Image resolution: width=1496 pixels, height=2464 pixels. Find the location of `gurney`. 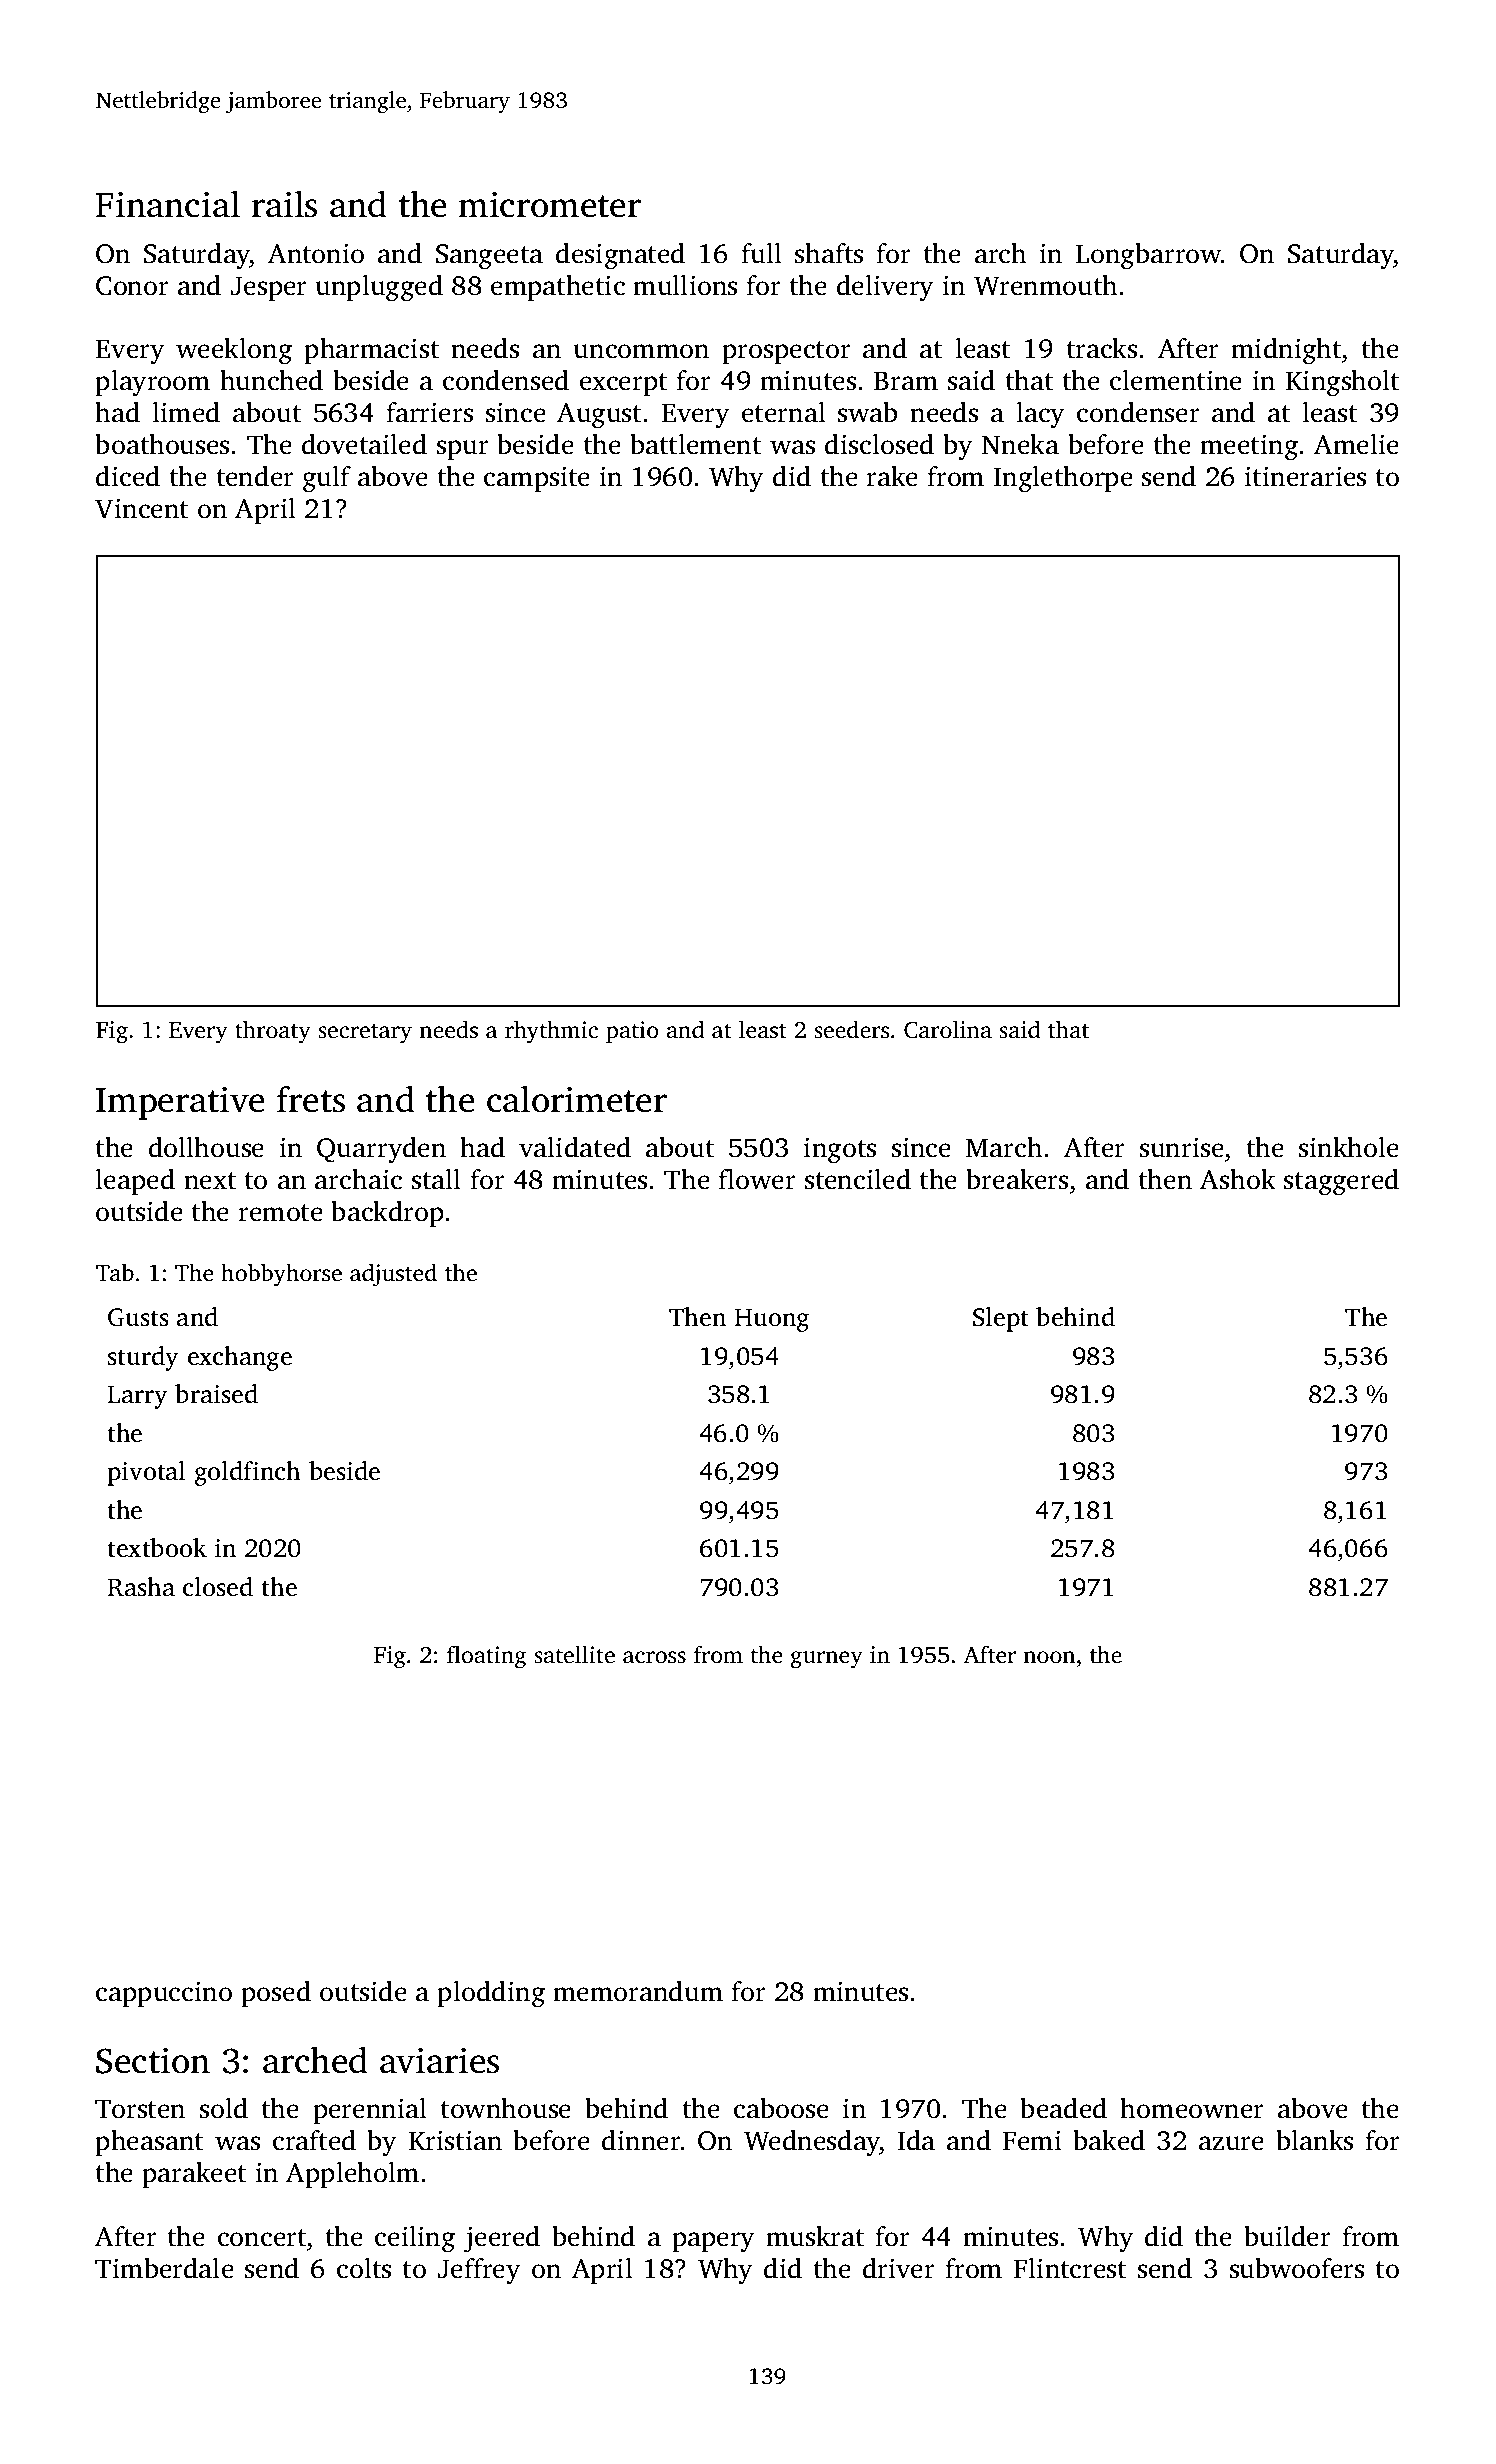

gurney is located at coordinates (827, 1660).
